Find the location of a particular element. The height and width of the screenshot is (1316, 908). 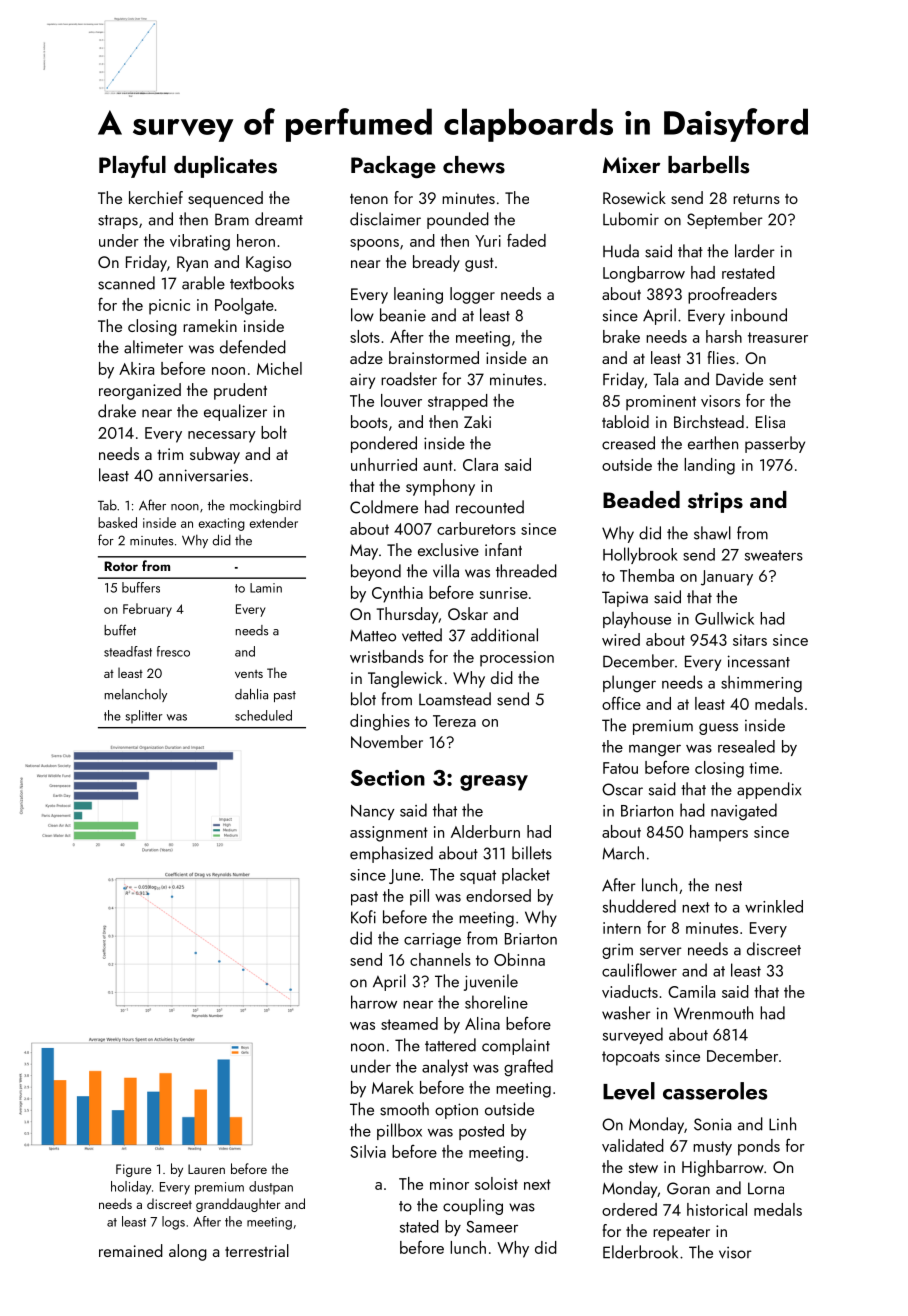

repeater is located at coordinates (681, 1234).
